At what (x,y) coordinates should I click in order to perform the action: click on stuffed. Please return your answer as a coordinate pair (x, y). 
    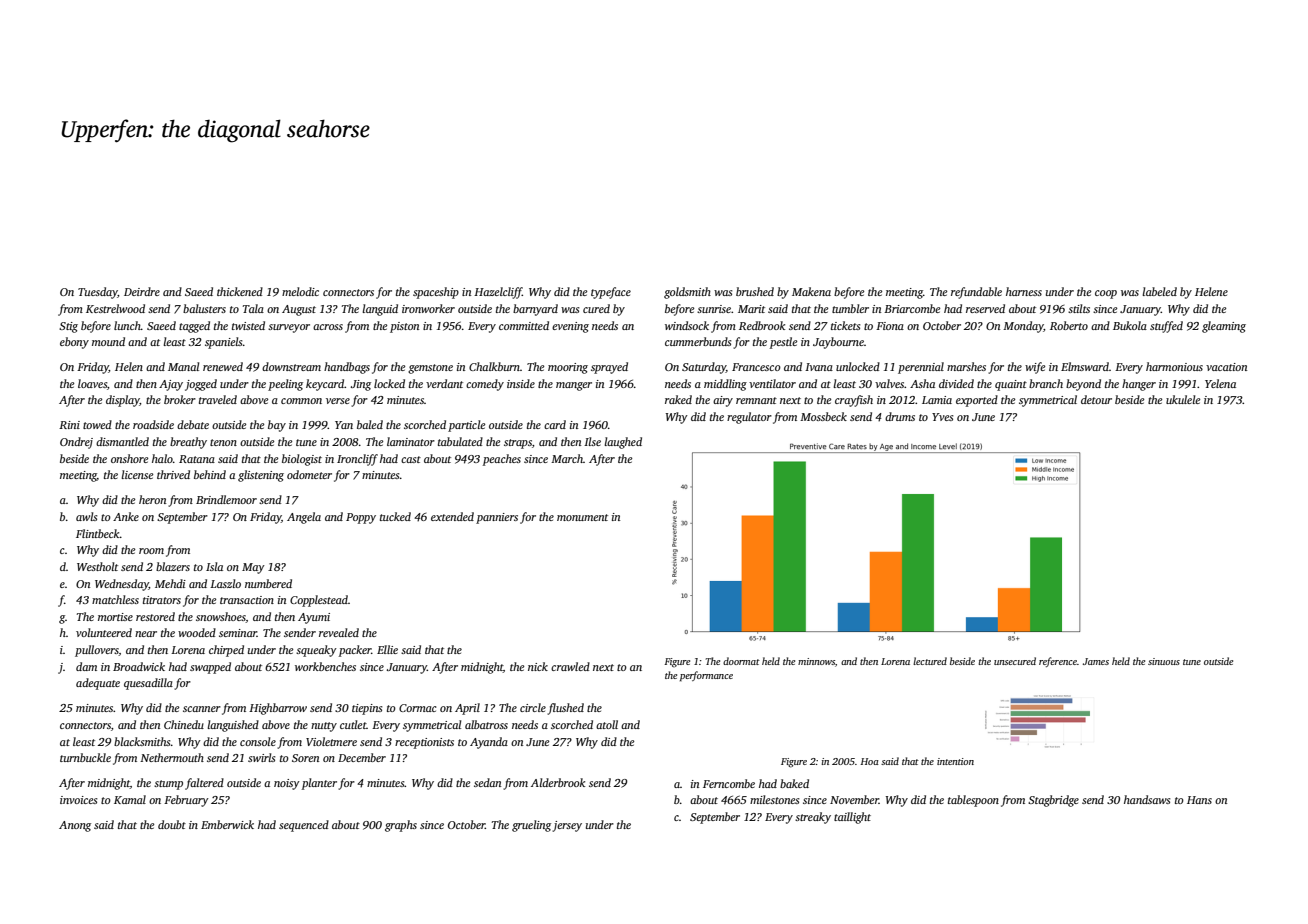
    Looking at the image, I should click on (1166, 327).
